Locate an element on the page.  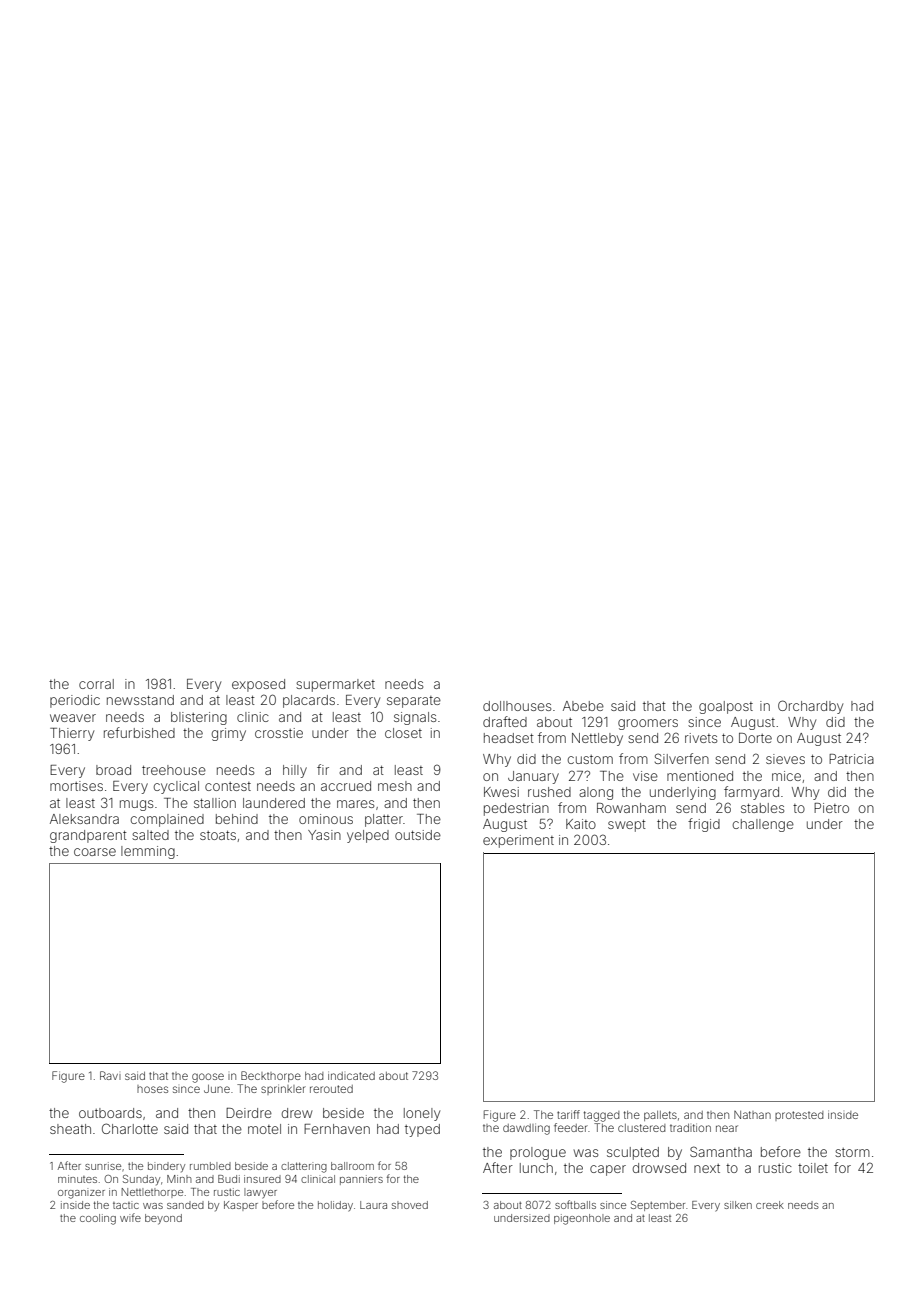
pigeonhole is located at coordinates (582, 1219).
